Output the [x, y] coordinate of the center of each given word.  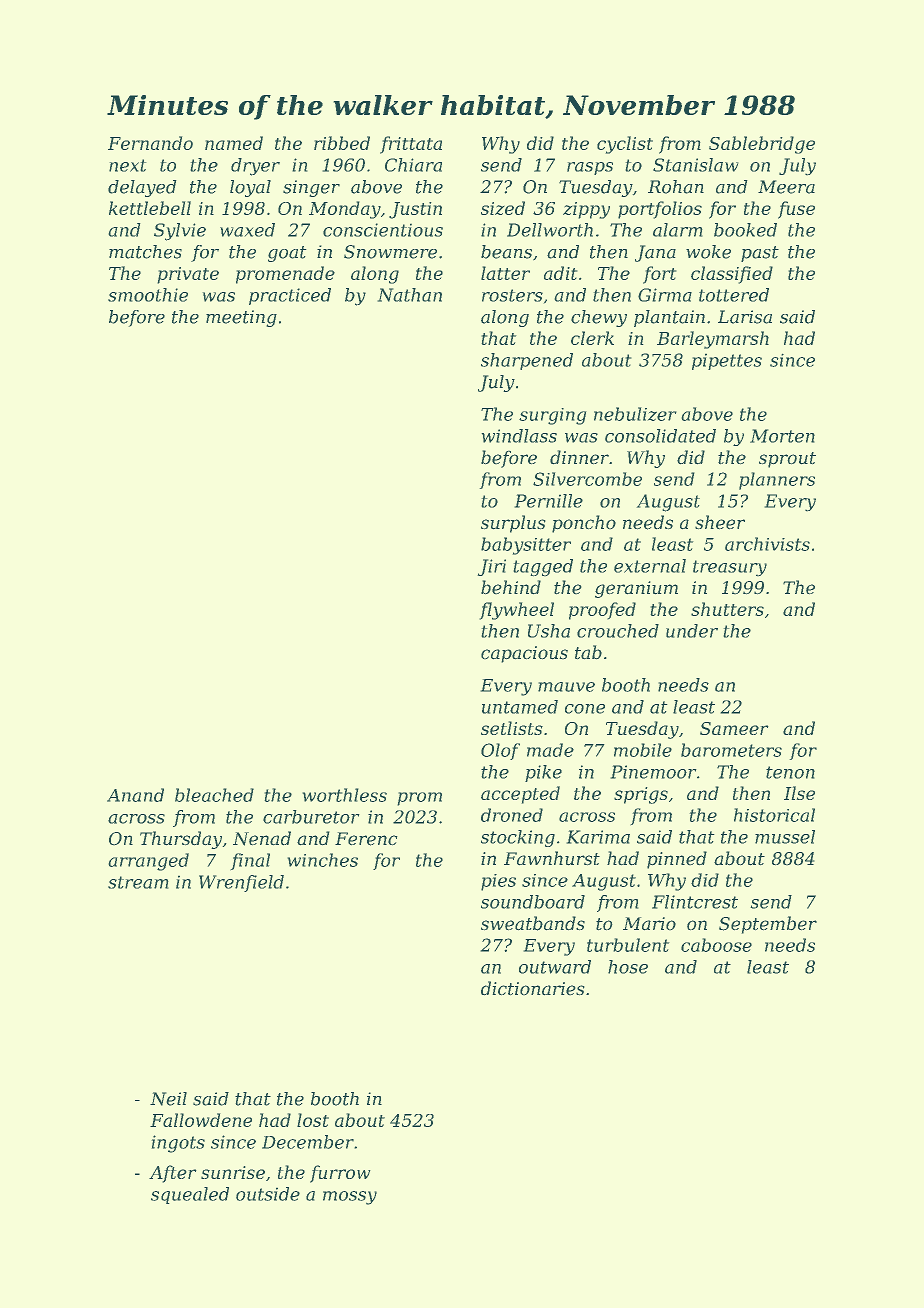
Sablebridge [762, 145]
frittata [411, 145]
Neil [168, 1099]
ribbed [342, 143]
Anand [135, 795]
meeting [241, 318]
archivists [767, 544]
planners [777, 481]
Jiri [491, 567]
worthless [344, 795]
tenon [790, 772]
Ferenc [366, 839]
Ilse [799, 793]
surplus [513, 524]
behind [511, 587]
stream [138, 882]
